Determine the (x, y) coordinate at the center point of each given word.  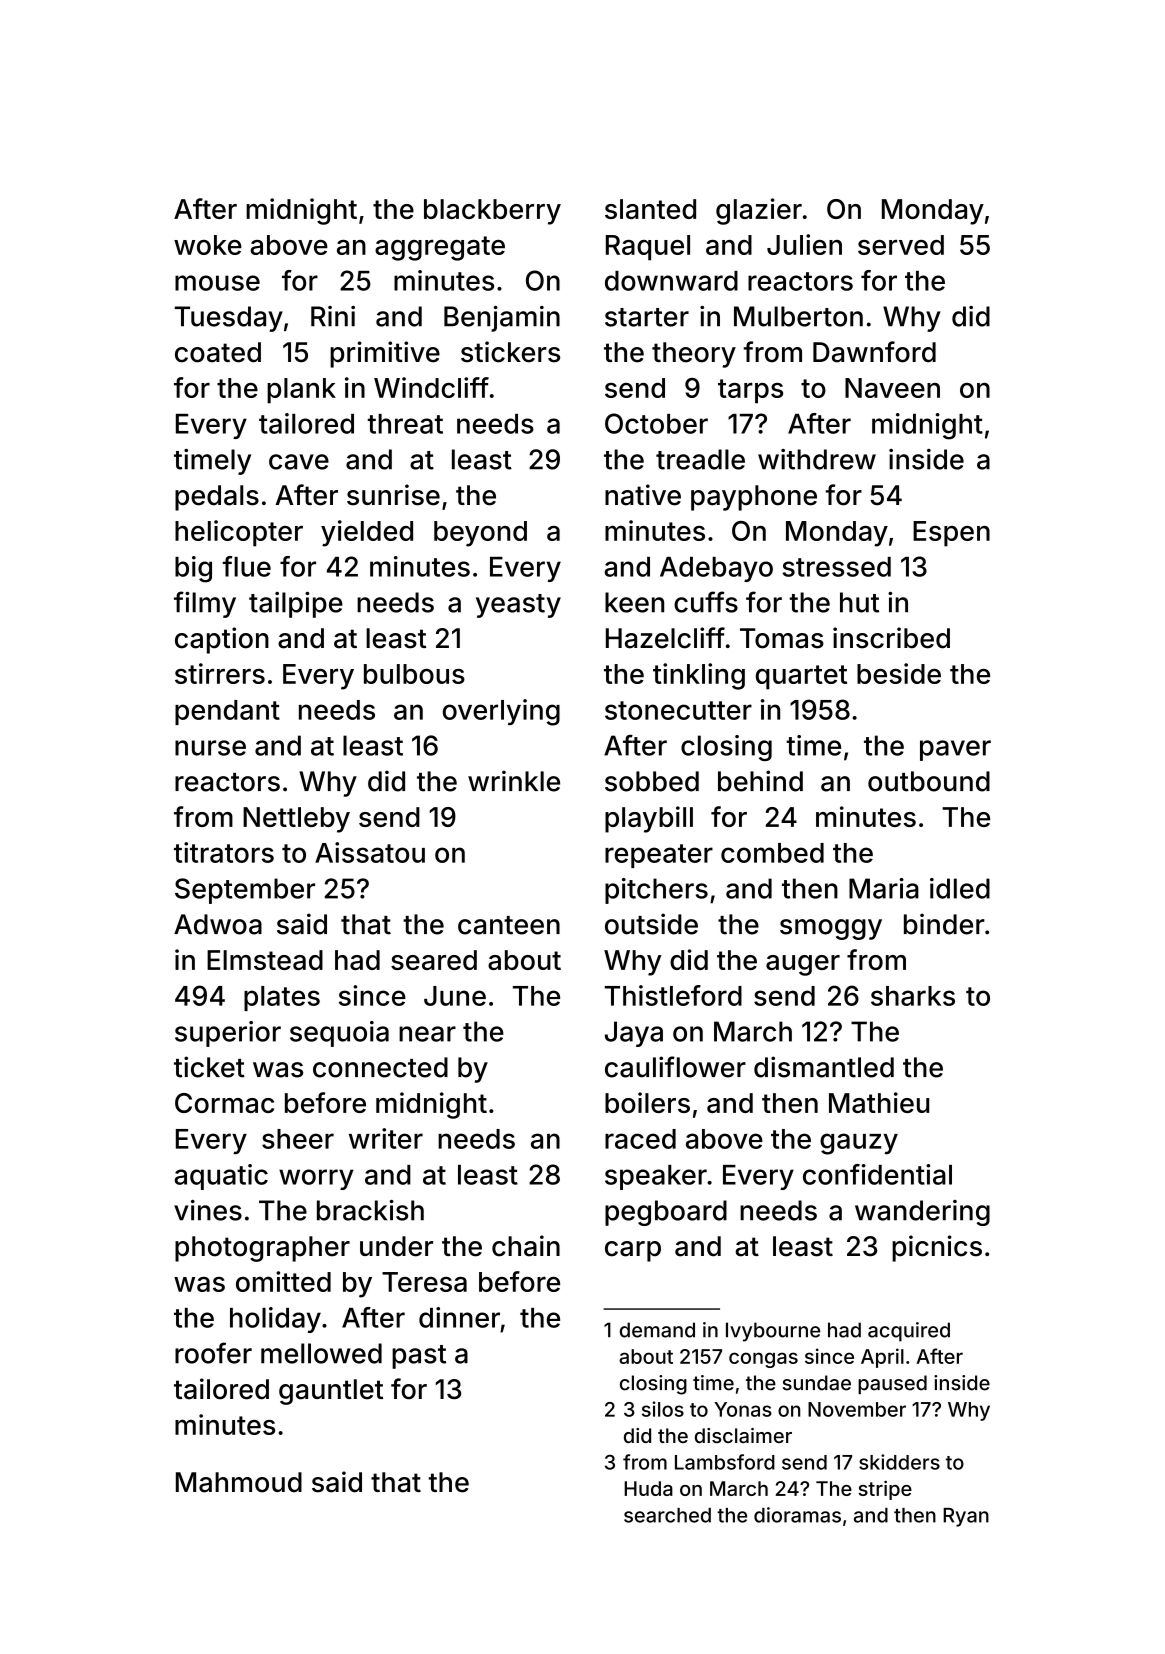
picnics (937, 1248)
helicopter (239, 533)
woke (208, 245)
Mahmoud (239, 1482)
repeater (659, 856)
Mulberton (798, 316)
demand (657, 1330)
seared (434, 960)
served (901, 245)
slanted (650, 209)
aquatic (221, 1177)
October (656, 423)
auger (803, 965)
